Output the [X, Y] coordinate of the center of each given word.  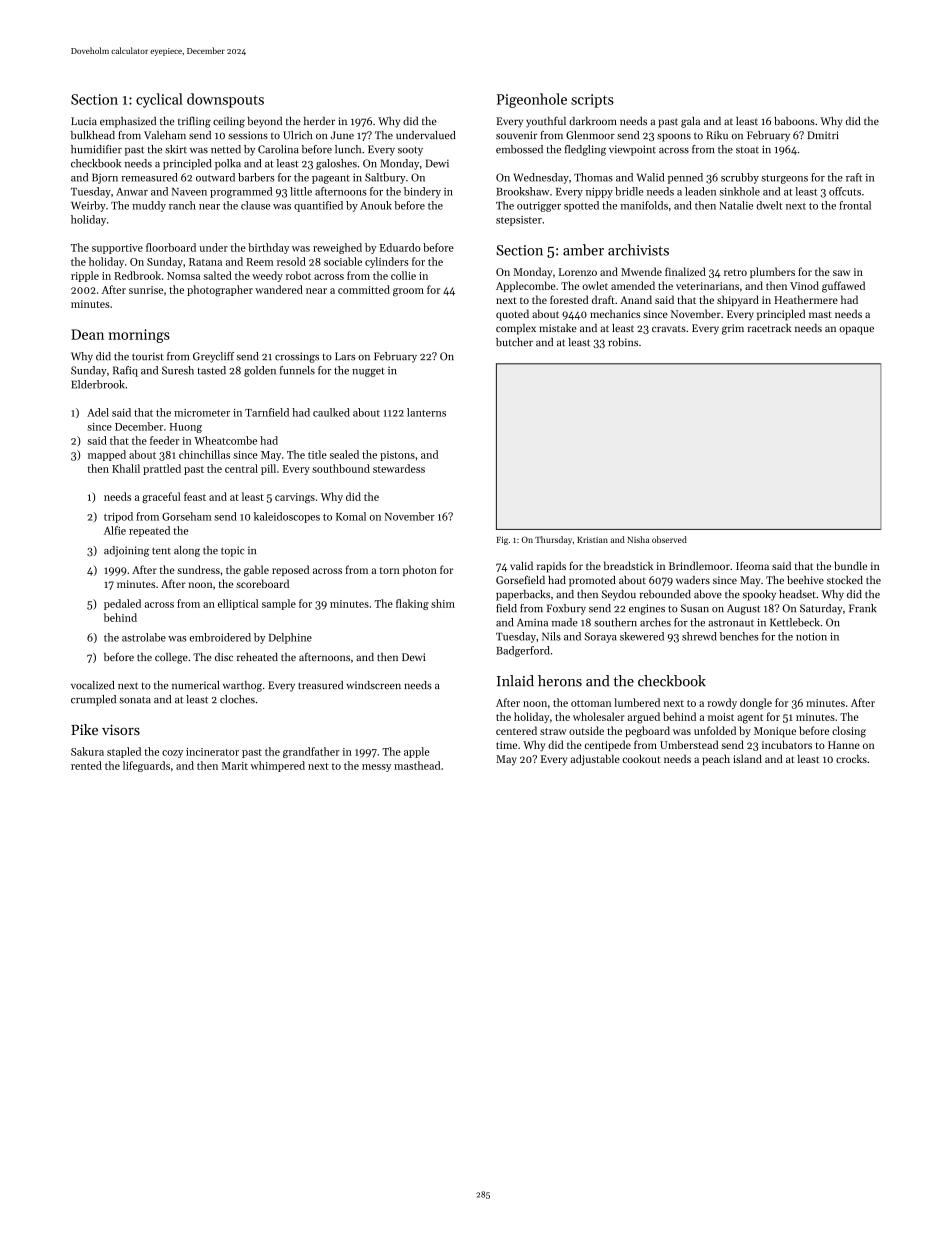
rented [86, 765]
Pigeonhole [532, 100]
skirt [176, 149]
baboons [794, 121]
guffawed [843, 287]
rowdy [722, 703]
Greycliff [213, 357]
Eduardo [400, 247]
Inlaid [515, 681]
